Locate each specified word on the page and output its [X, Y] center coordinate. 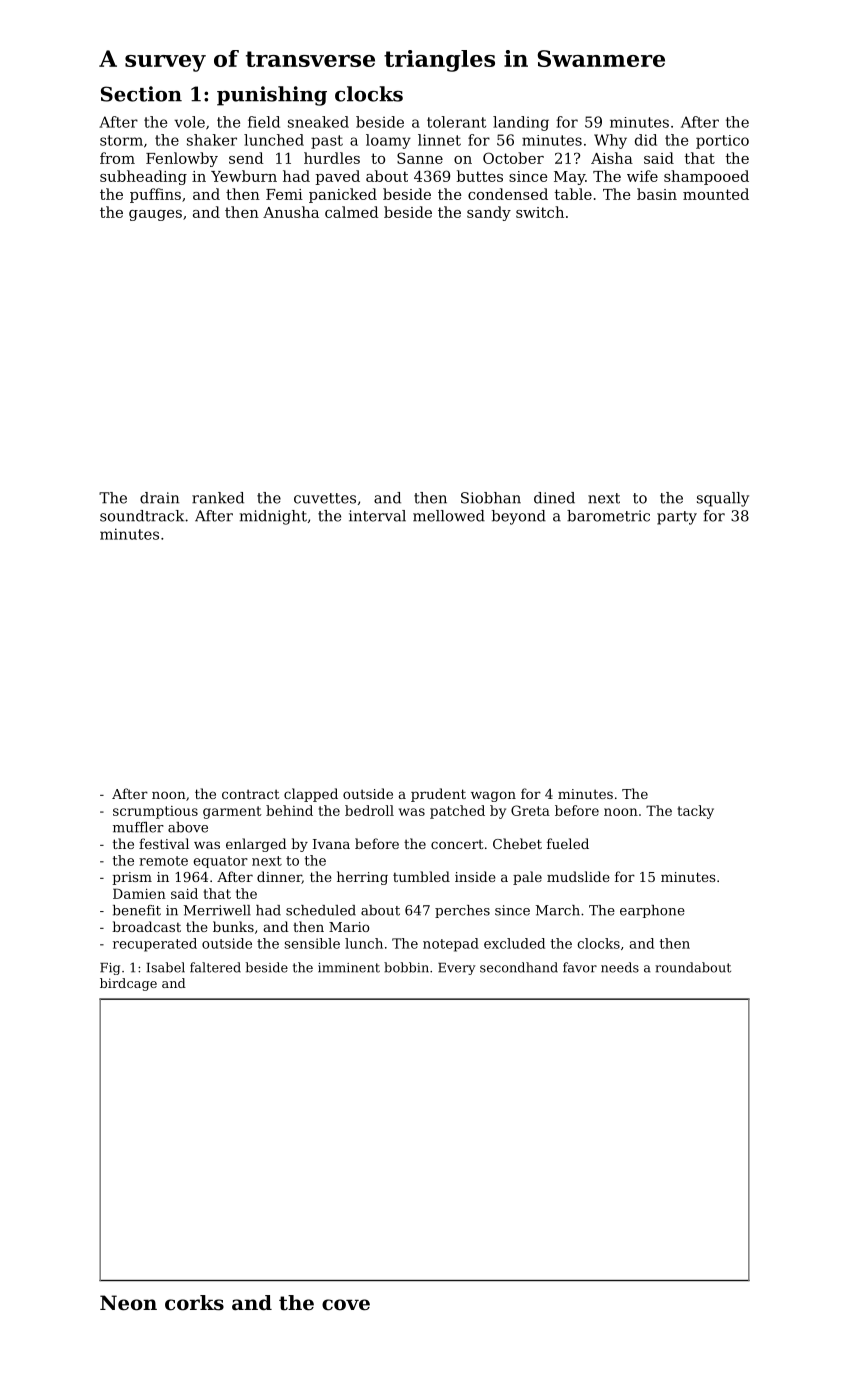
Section [141, 94]
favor [580, 967]
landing [521, 123]
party [677, 518]
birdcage [128, 984]
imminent [349, 968]
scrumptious [155, 812]
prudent [438, 795]
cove [346, 1305]
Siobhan [491, 498]
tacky [696, 812]
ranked [218, 498]
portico [722, 142]
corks [194, 1303]
